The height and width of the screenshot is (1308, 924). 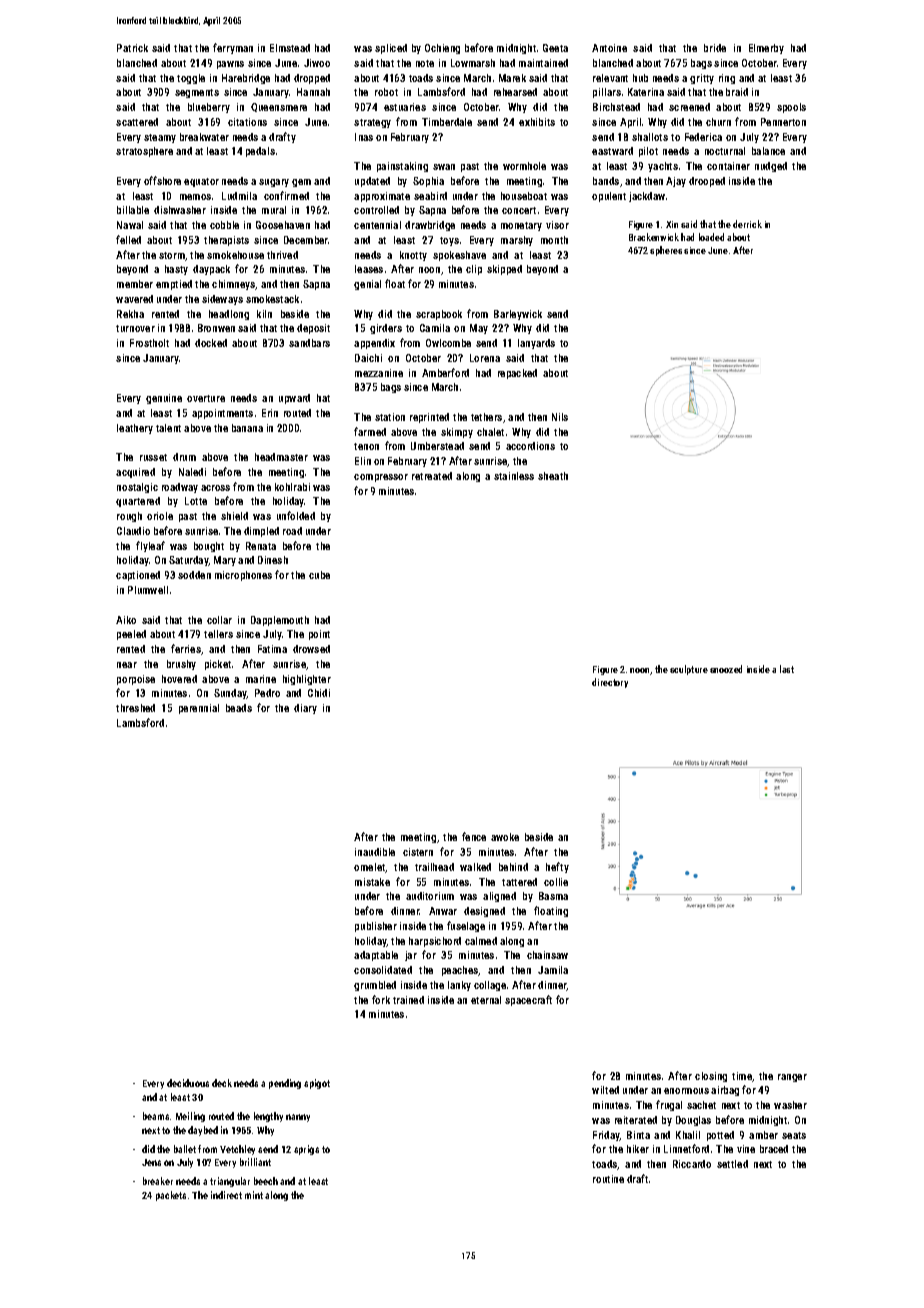 I want to click on loaded, so click(x=711, y=237).
